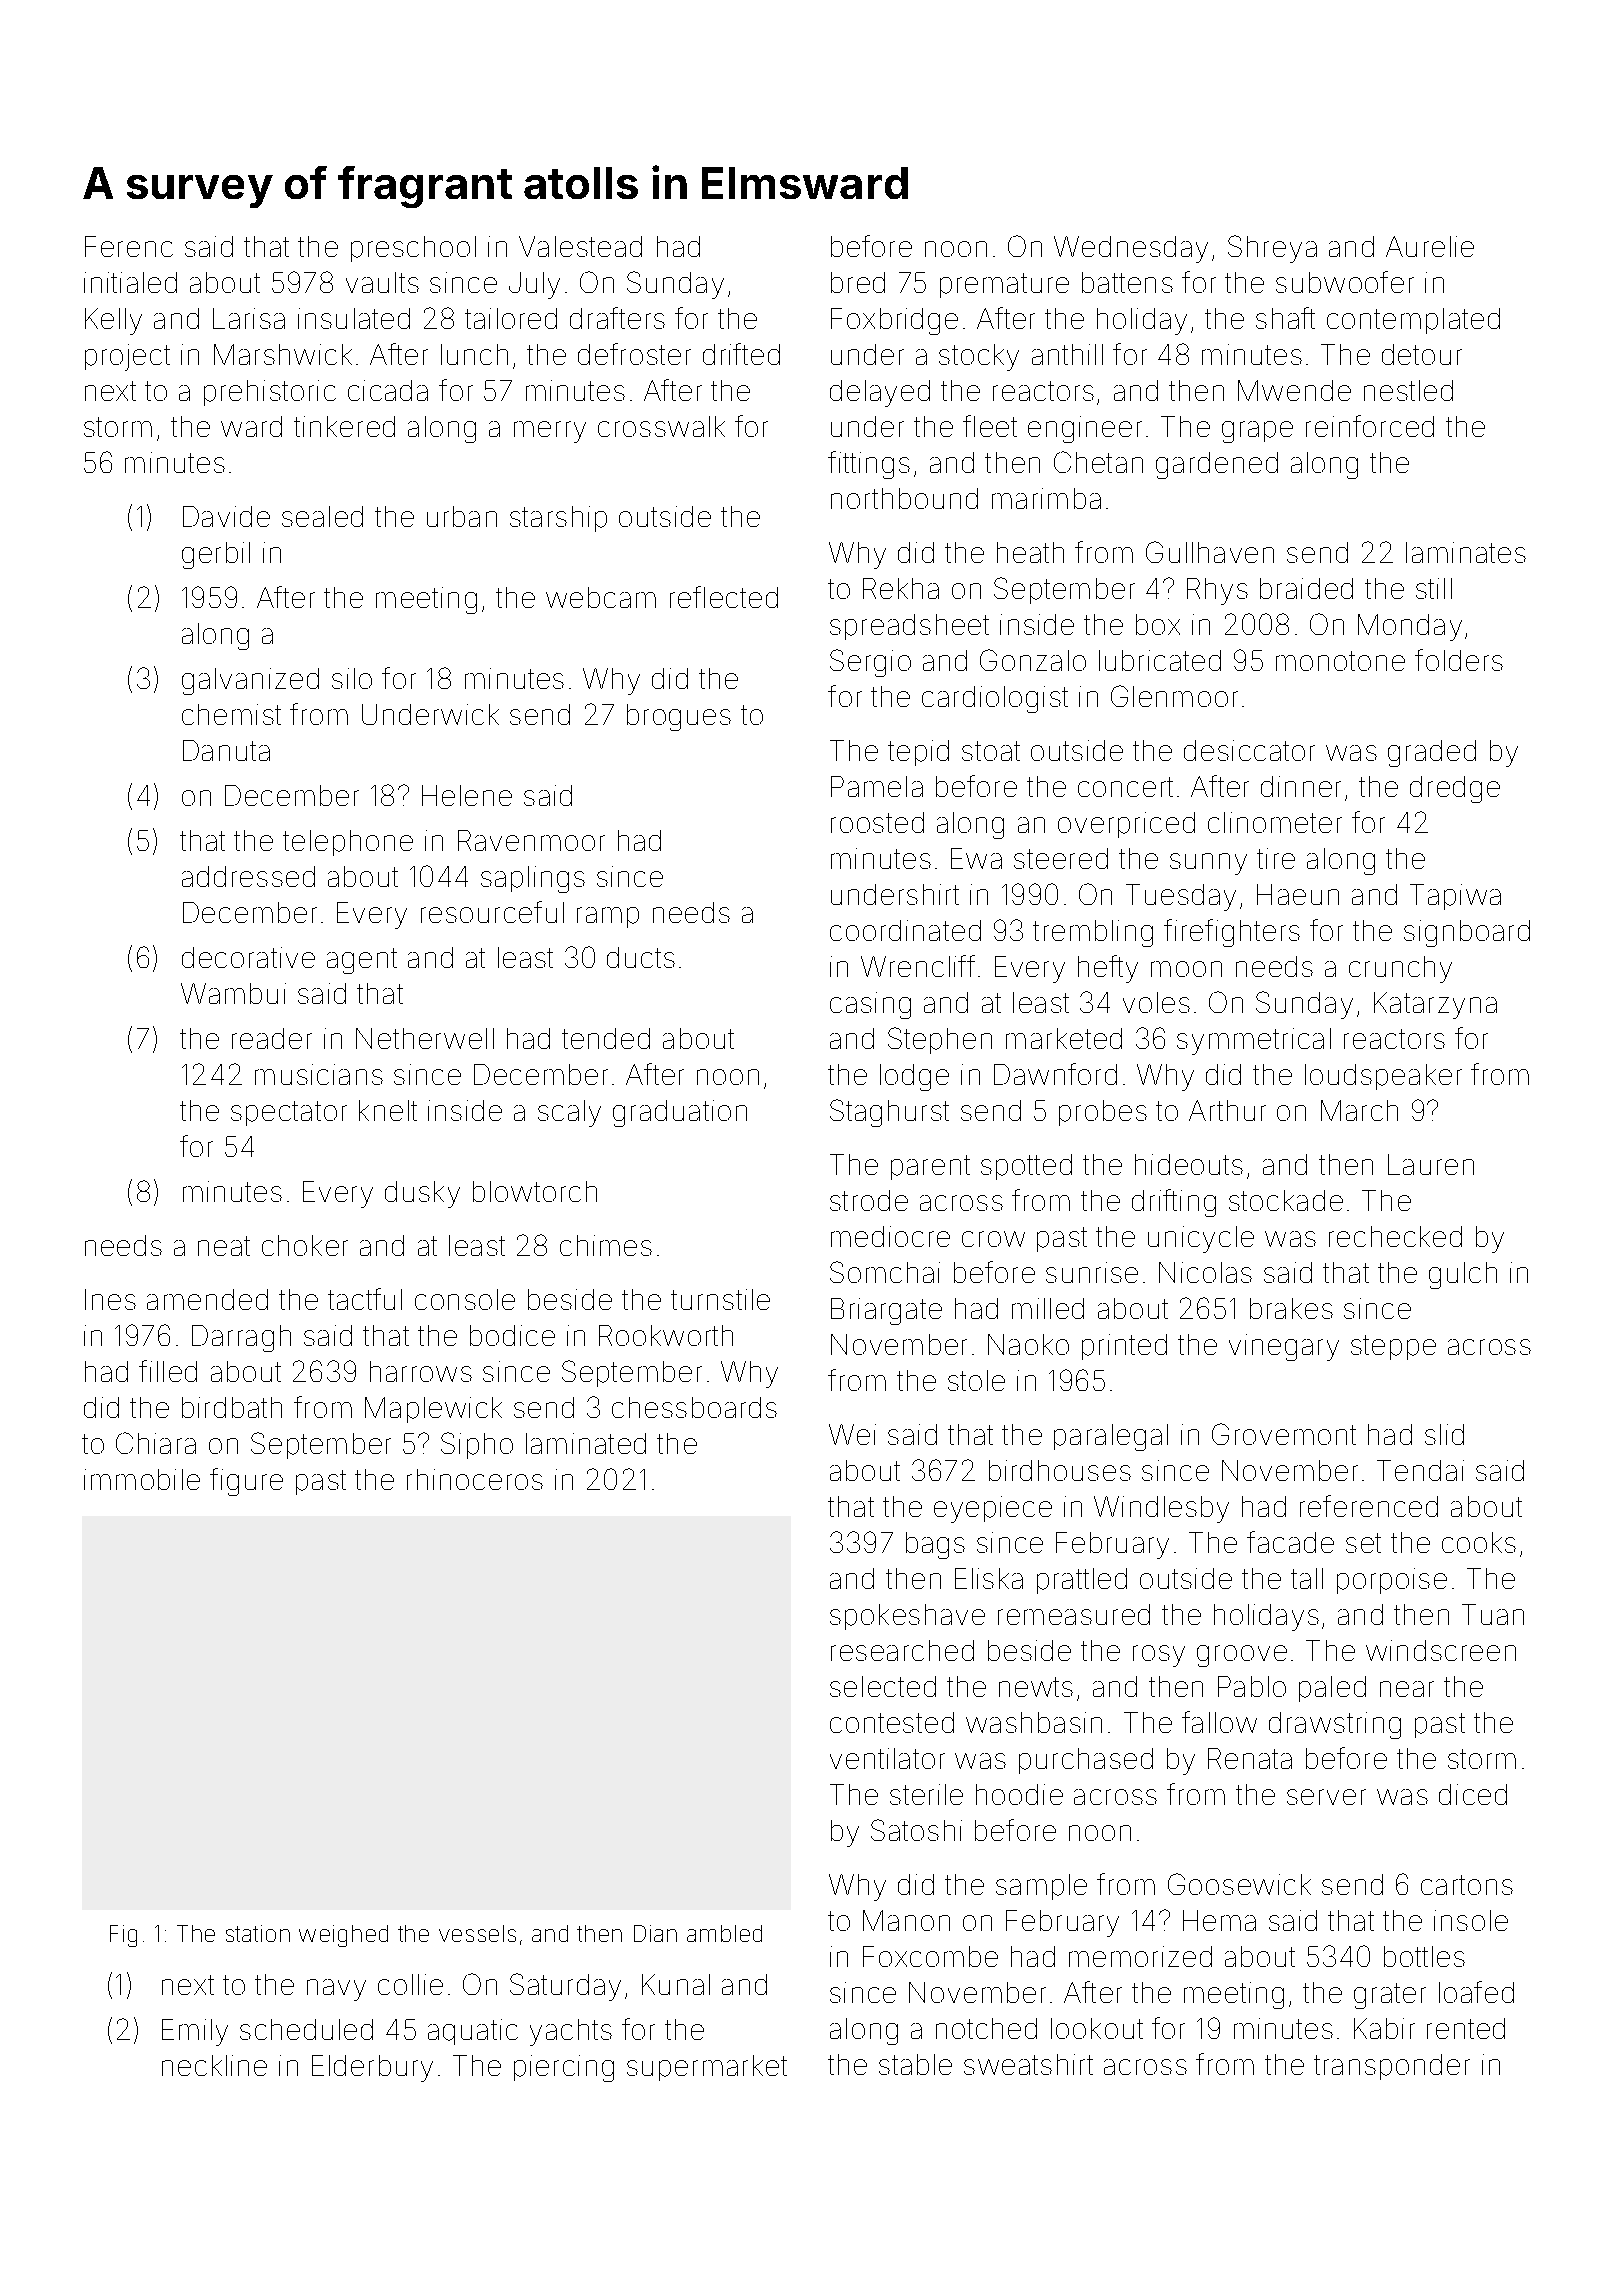 The image size is (1620, 2292). I want to click on Windlesby, so click(1161, 1509).
